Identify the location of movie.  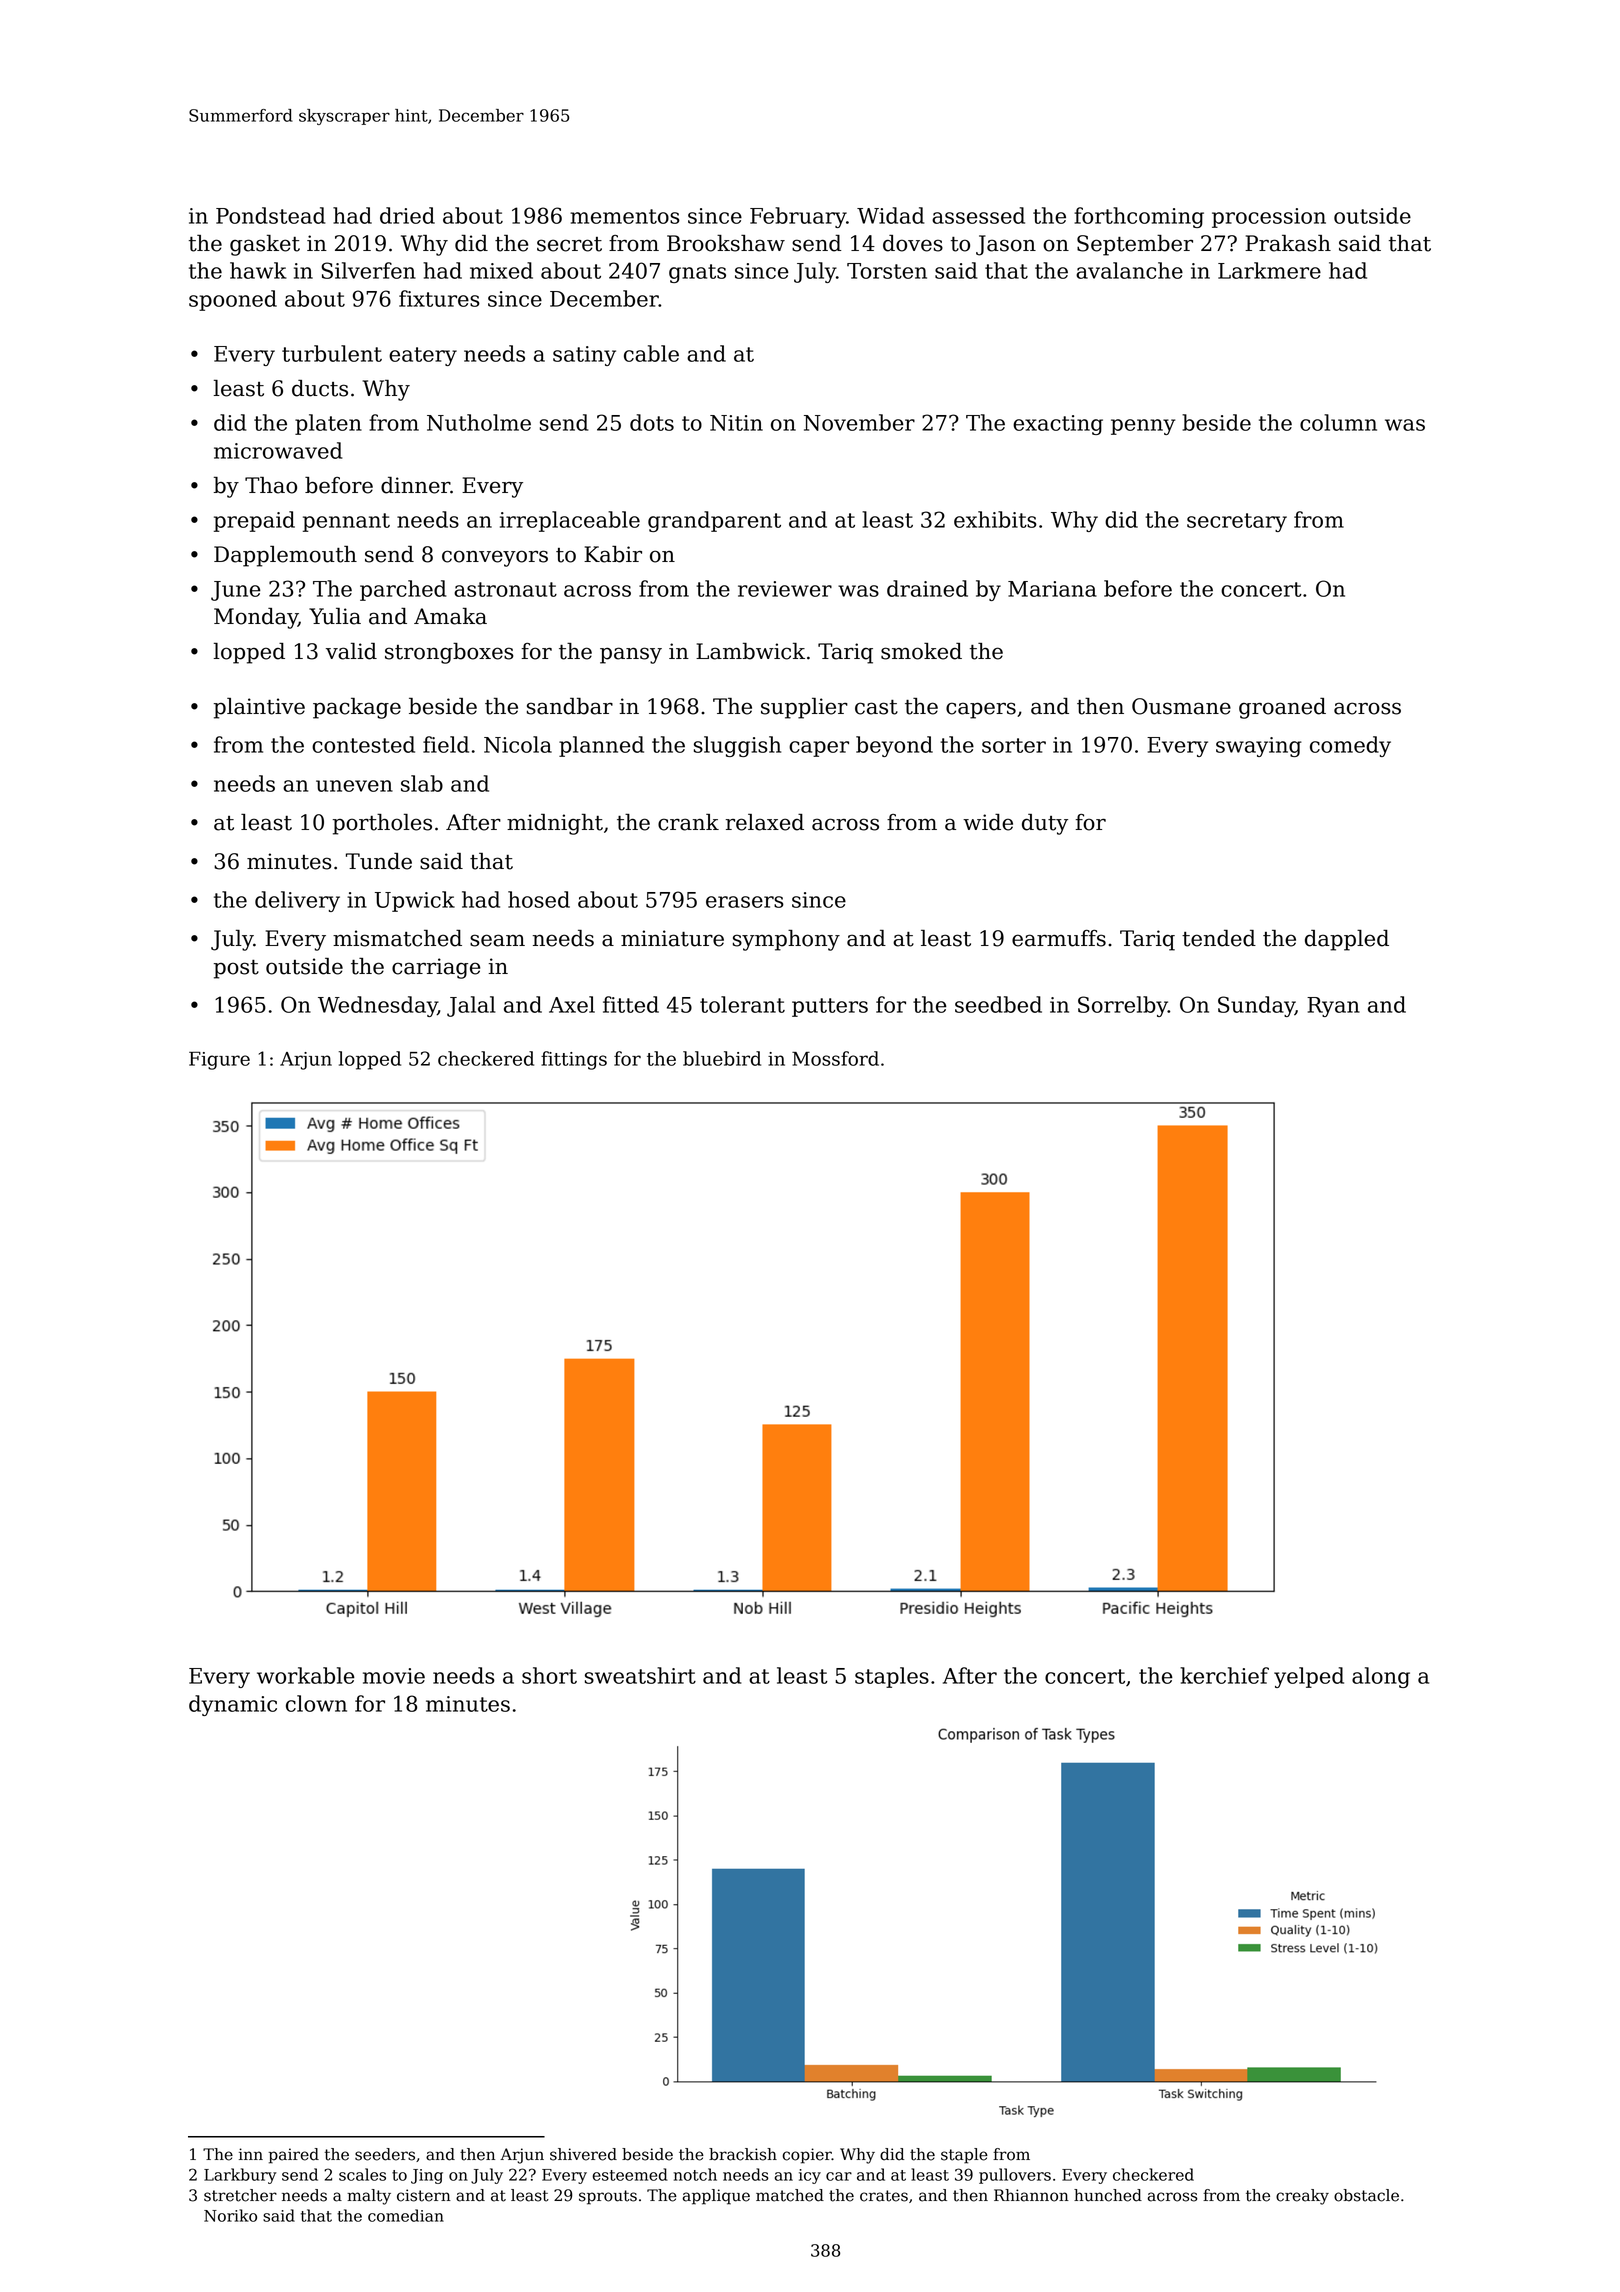
(394, 1676).
